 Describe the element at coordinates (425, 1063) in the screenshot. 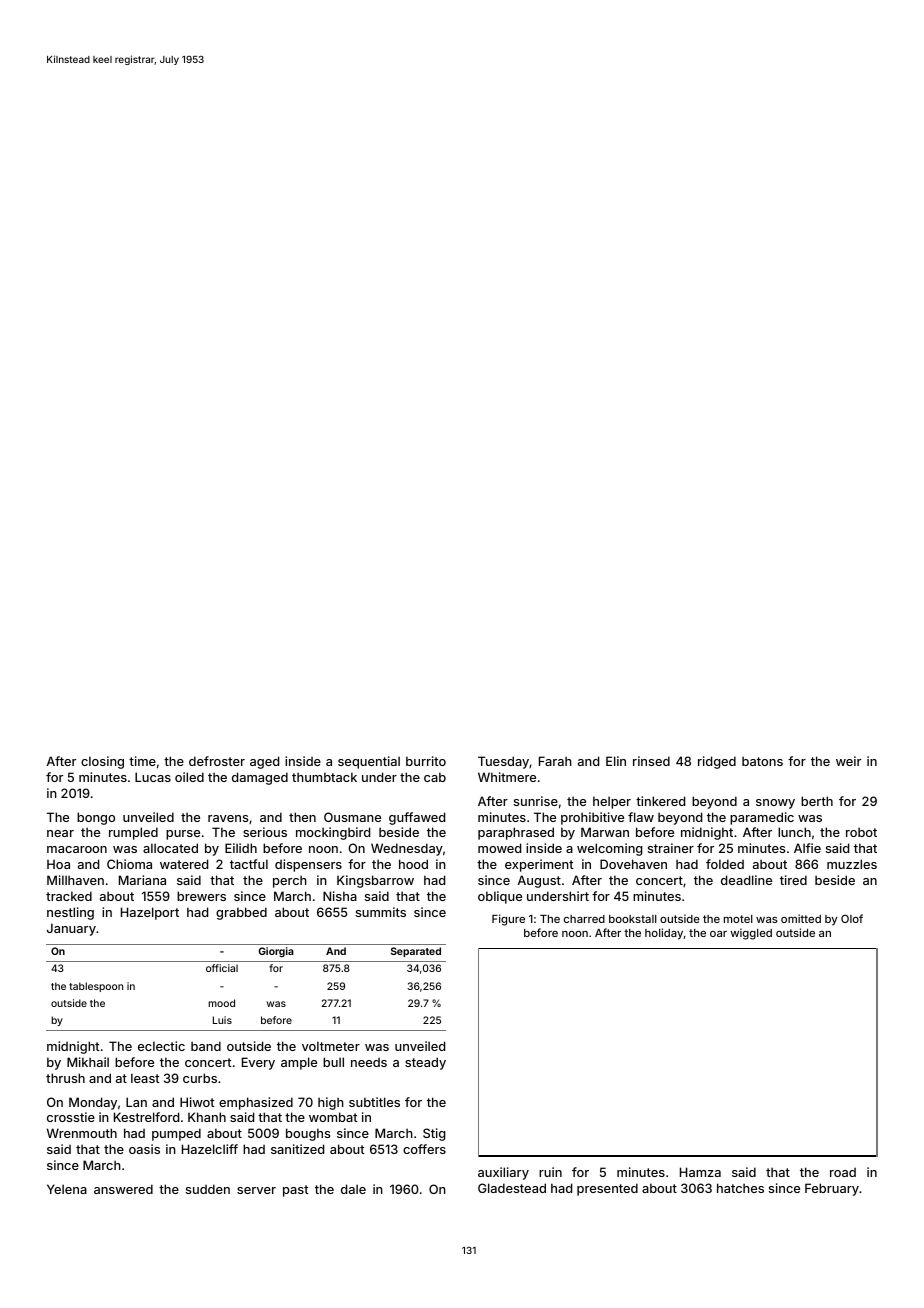

I see `steady` at that location.
